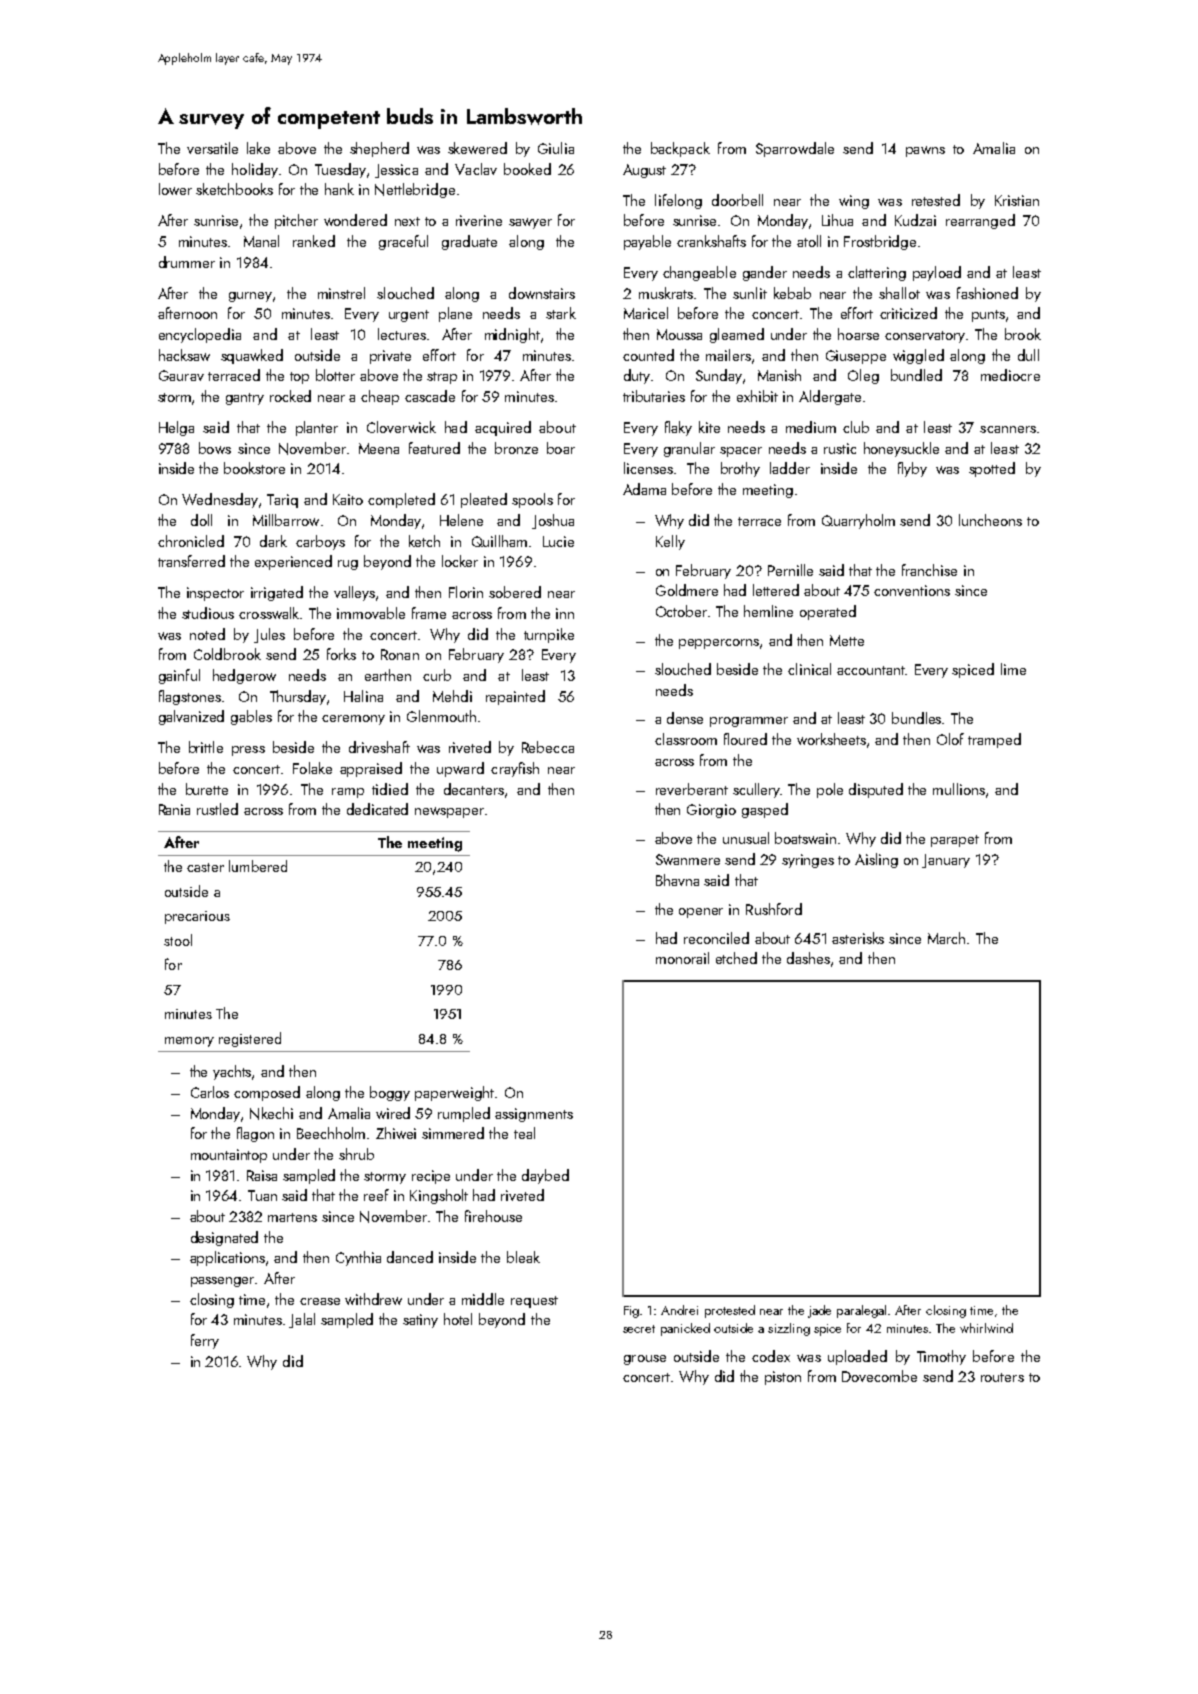 The image size is (1198, 1694). I want to click on whirlwind, so click(986, 1328).
